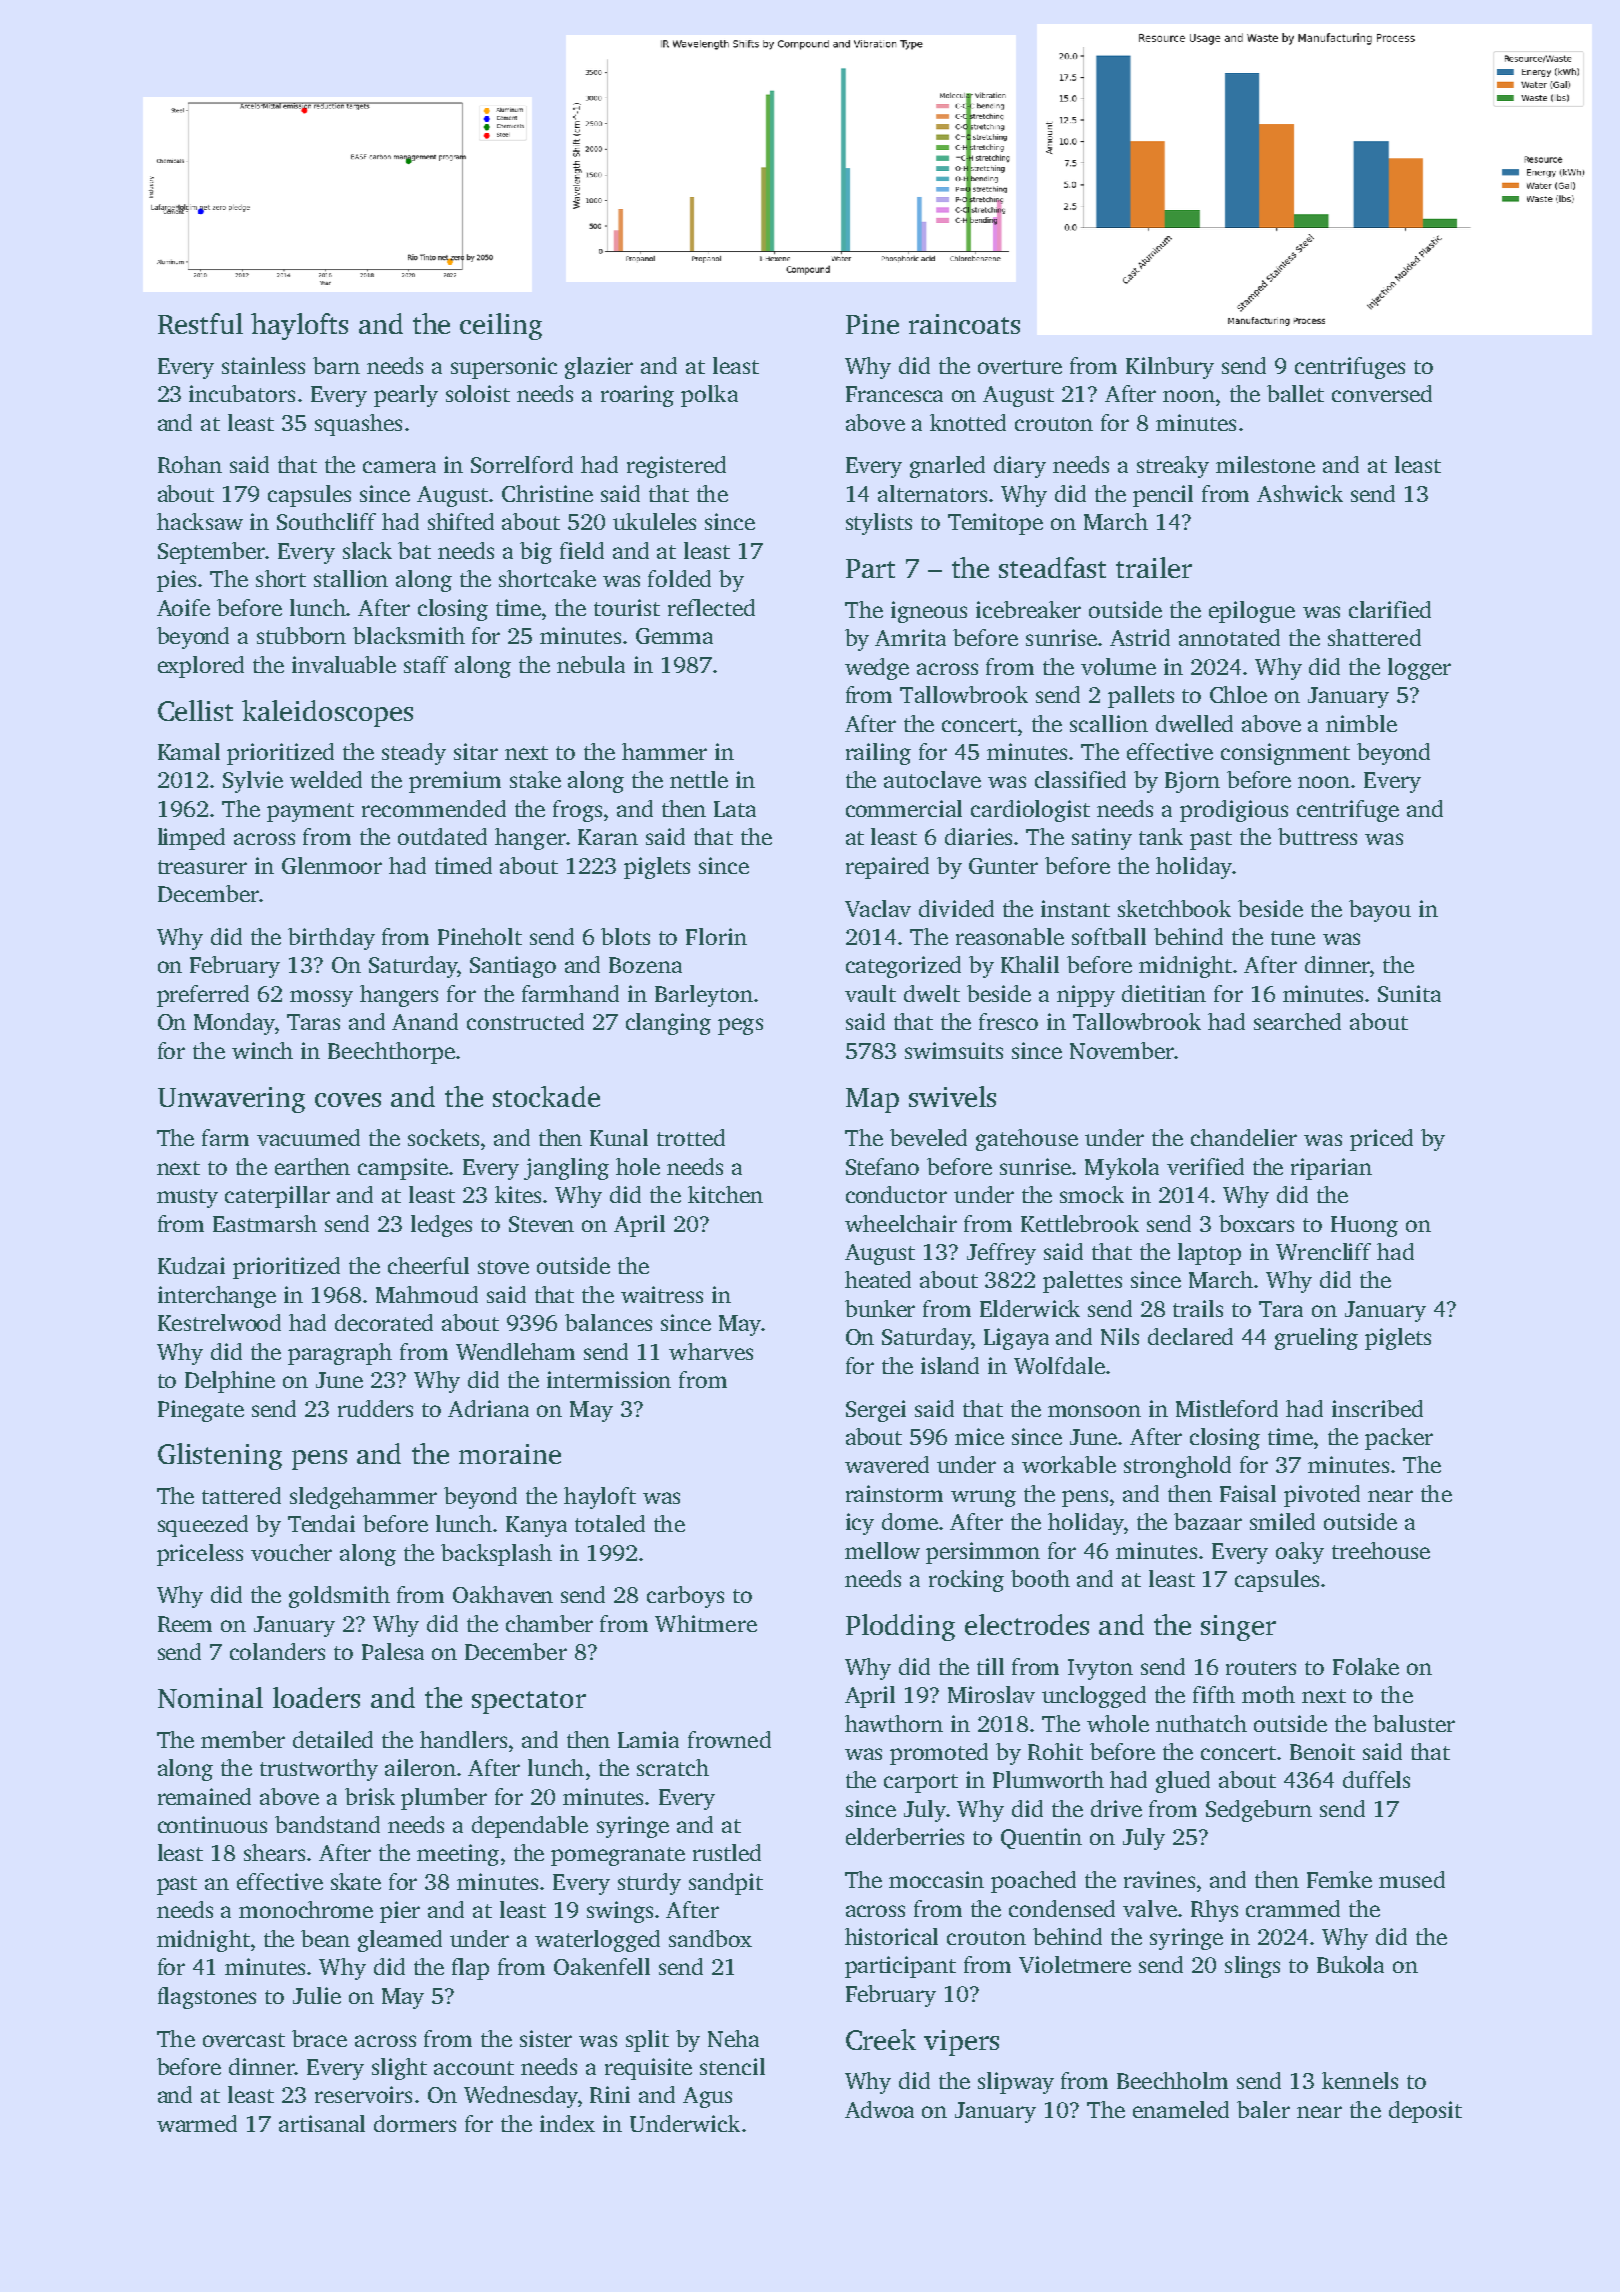 This screenshot has height=2292, width=1620. I want to click on reflected, so click(711, 607).
